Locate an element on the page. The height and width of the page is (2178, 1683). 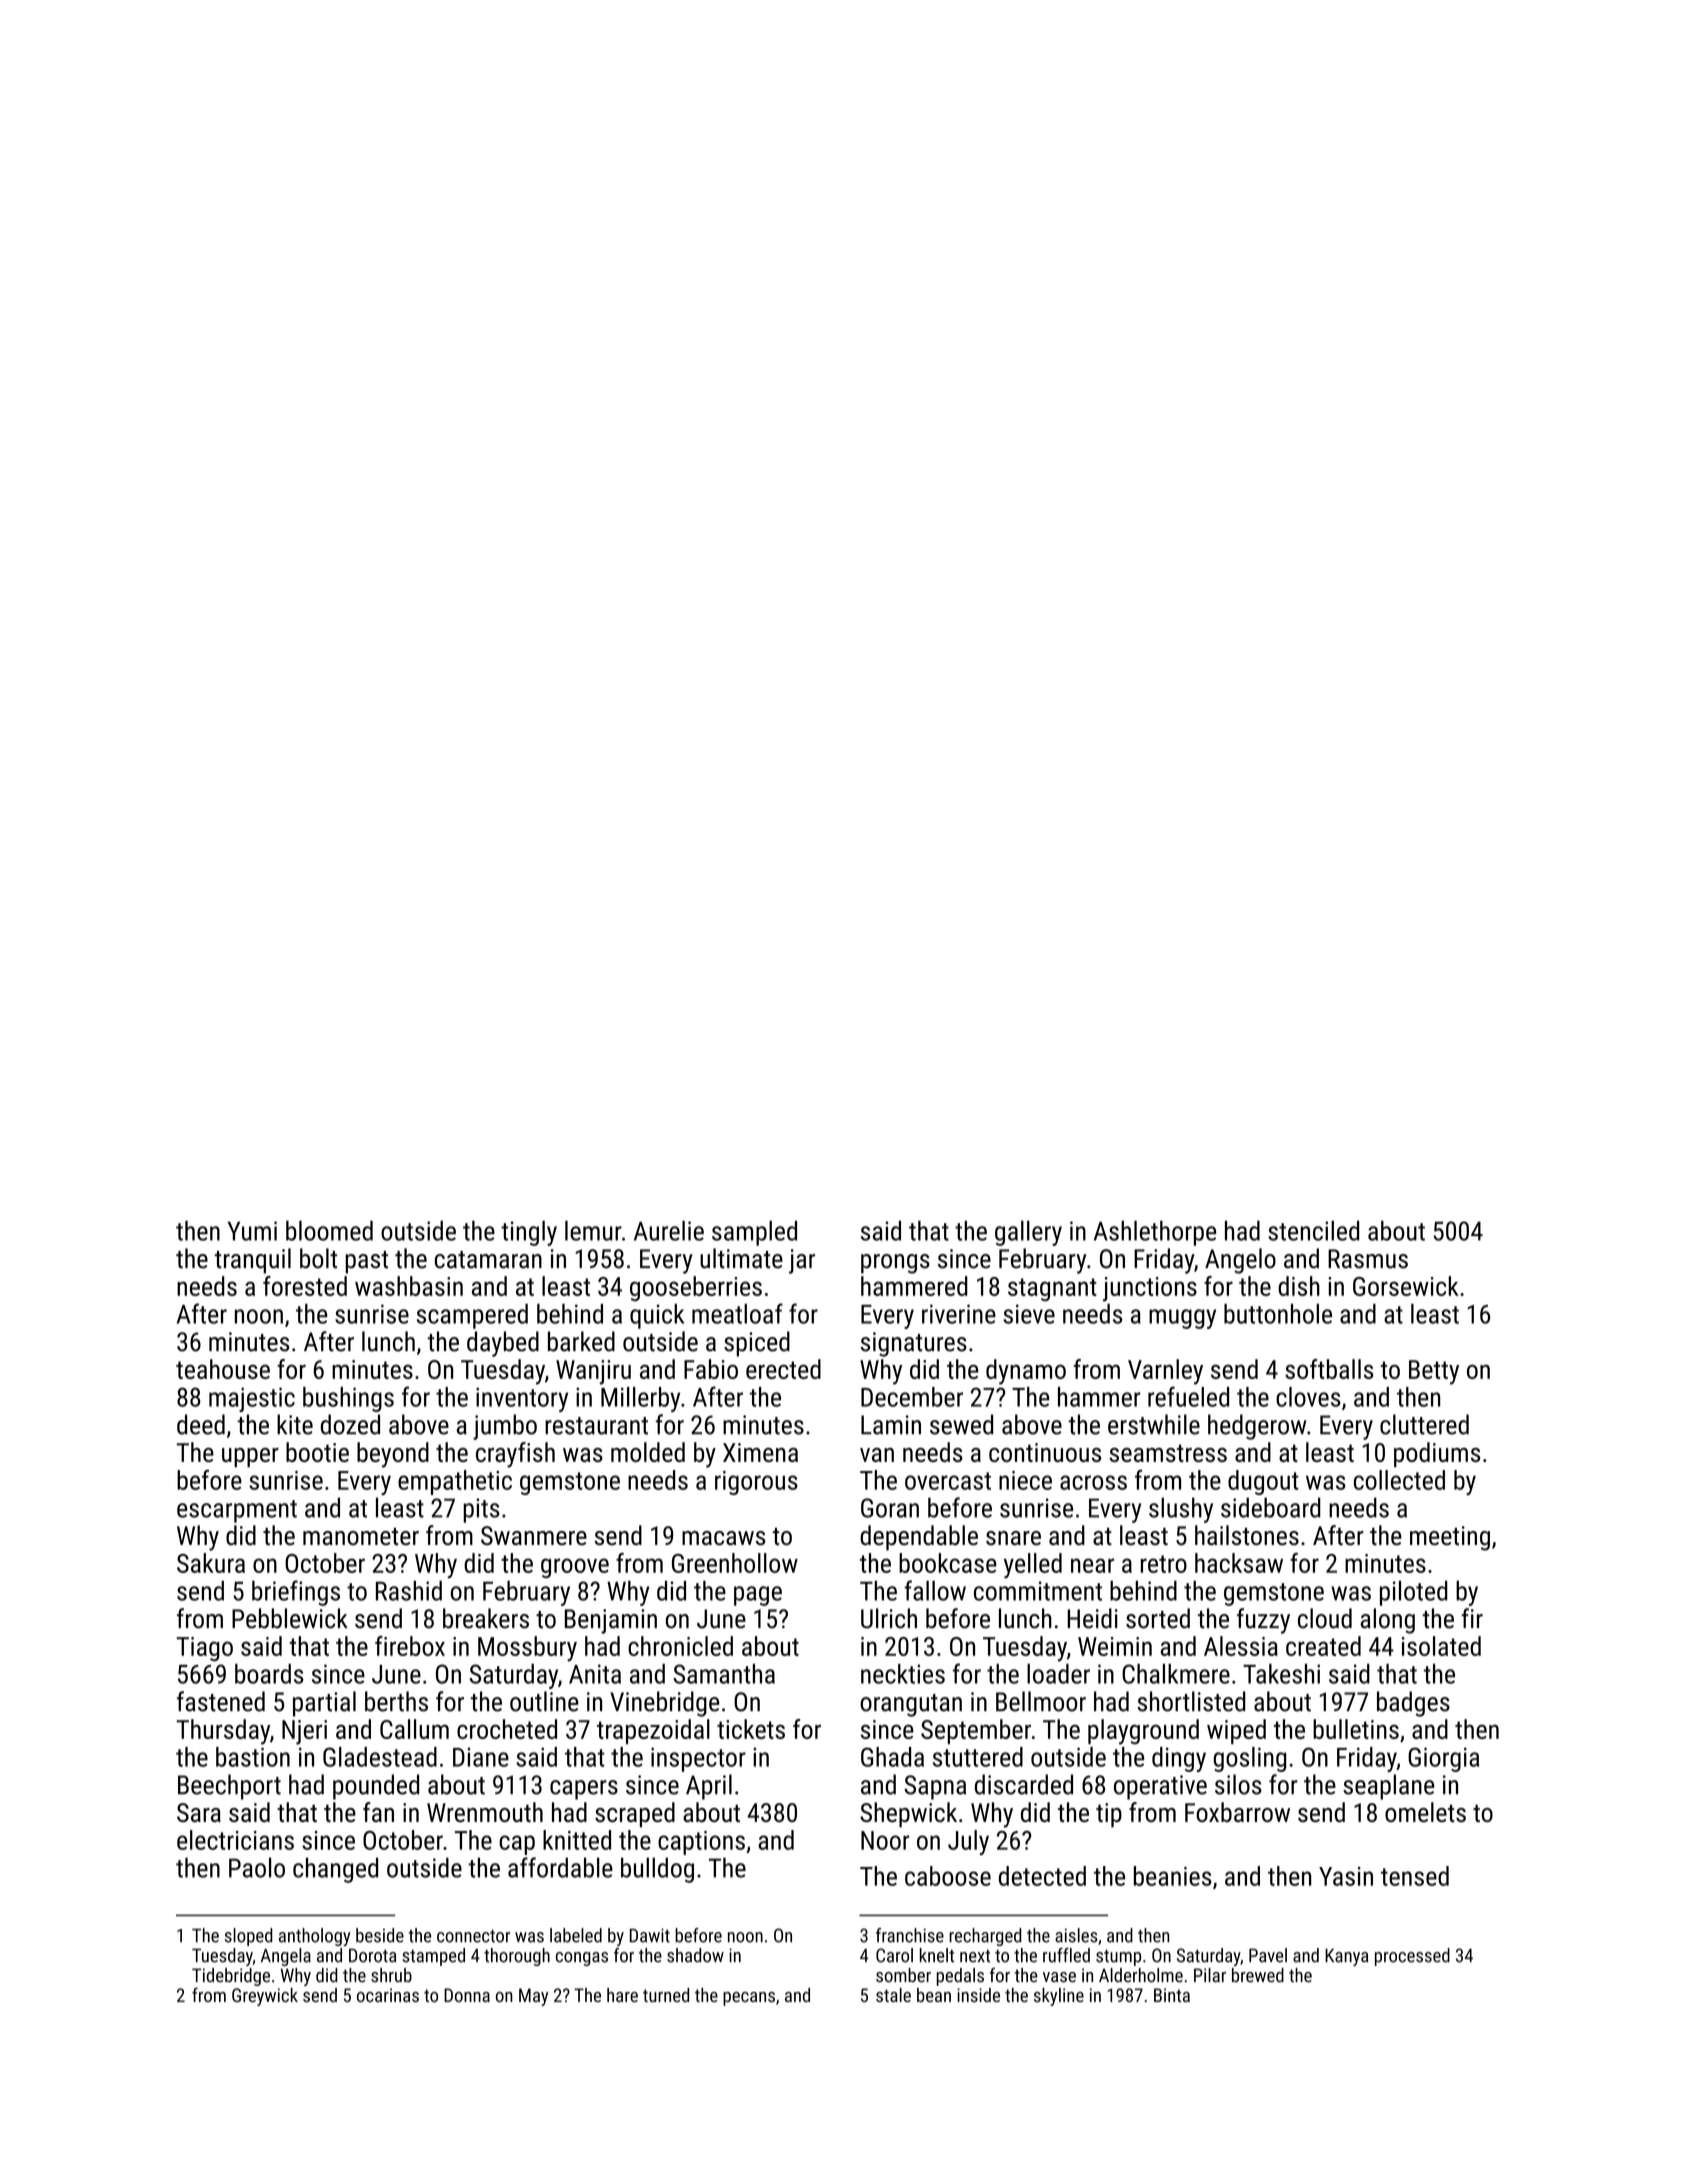
sampled is located at coordinates (754, 1233).
